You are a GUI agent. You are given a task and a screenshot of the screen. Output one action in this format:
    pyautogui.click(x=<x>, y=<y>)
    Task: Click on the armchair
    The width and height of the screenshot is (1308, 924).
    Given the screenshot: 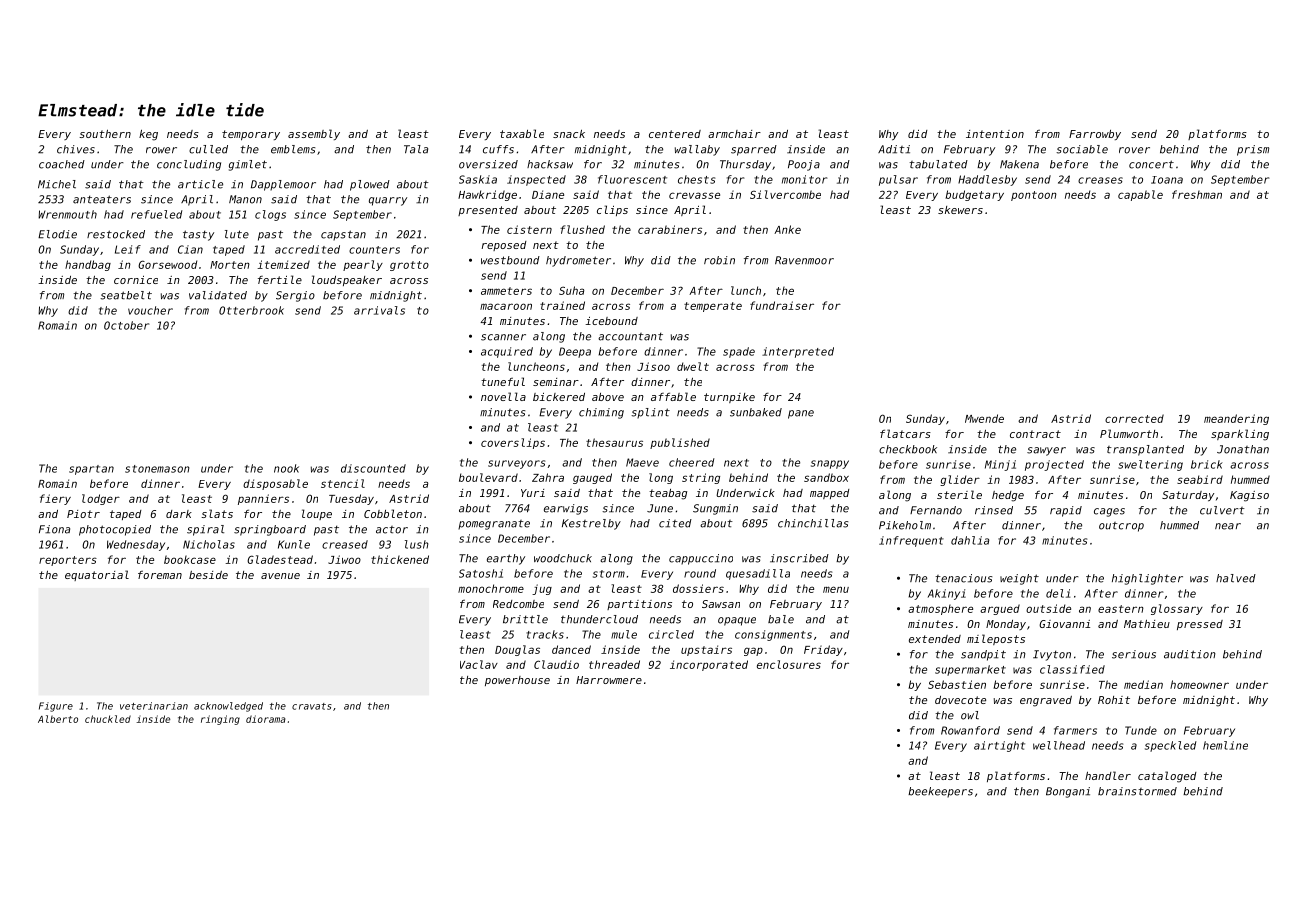 What is the action you would take?
    pyautogui.click(x=734, y=134)
